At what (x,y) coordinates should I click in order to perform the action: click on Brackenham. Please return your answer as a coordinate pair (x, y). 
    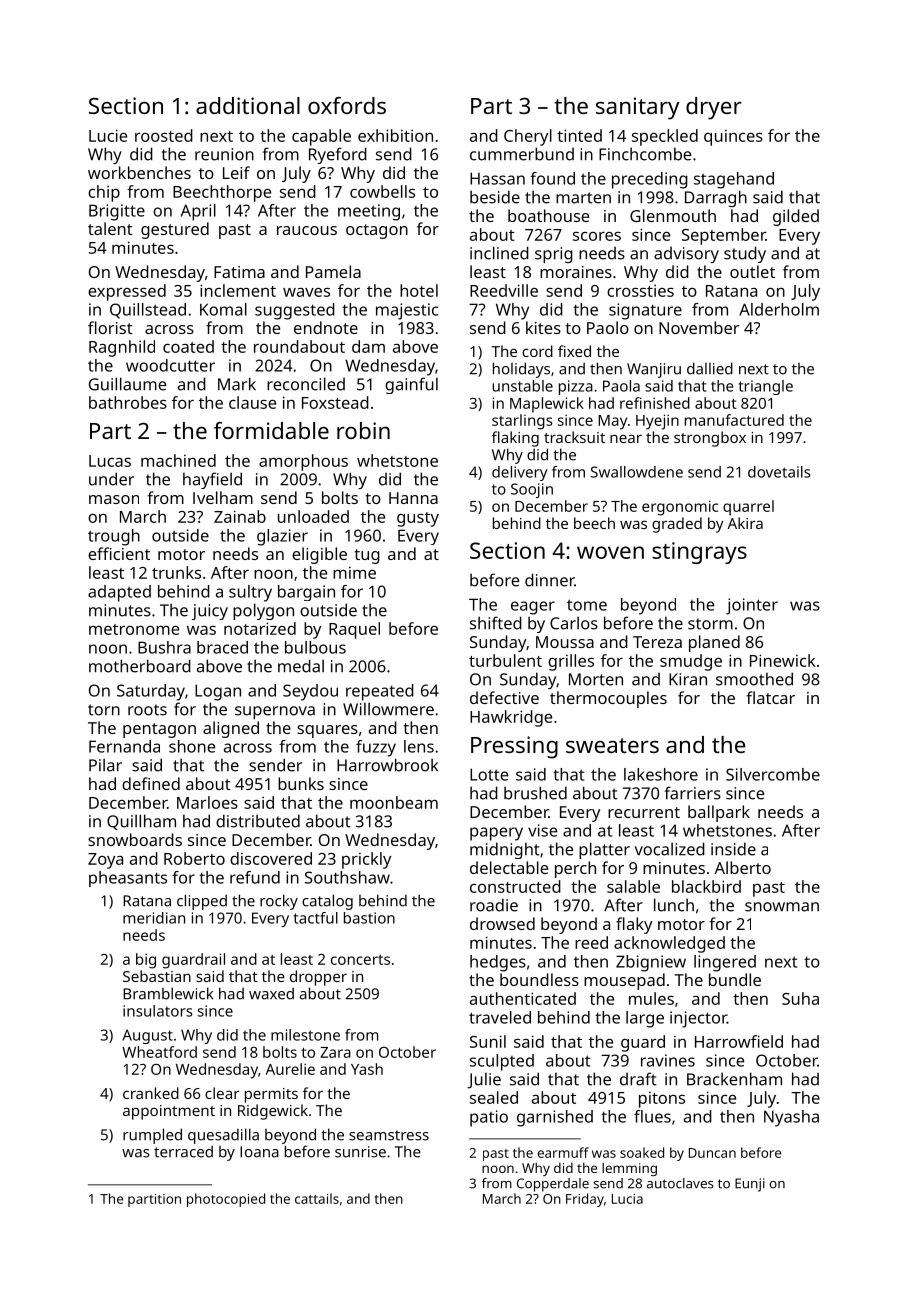
    Looking at the image, I should click on (734, 1079).
